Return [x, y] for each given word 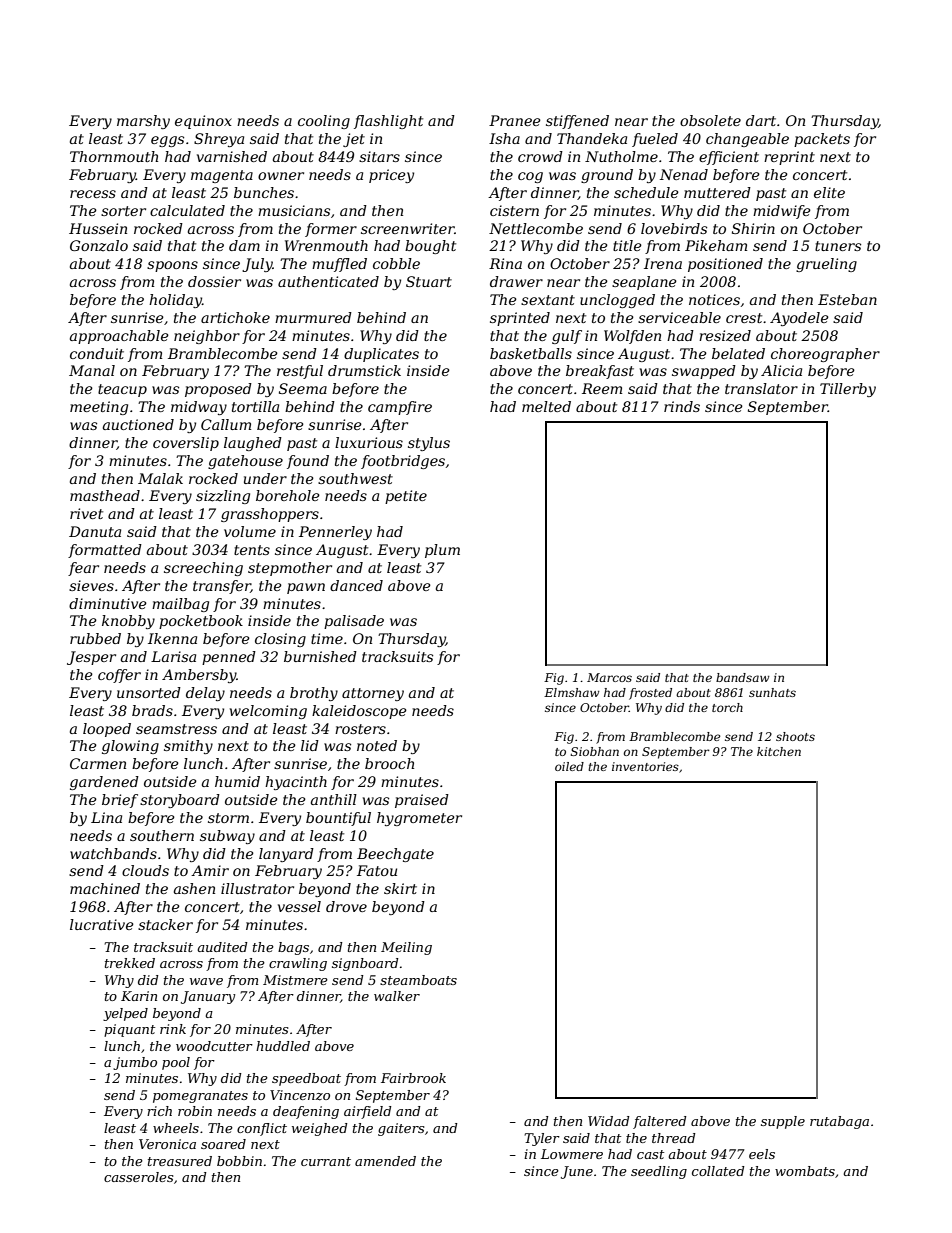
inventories [645, 766]
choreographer [825, 355]
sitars [379, 156]
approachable [119, 337]
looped [107, 730]
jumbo [135, 1063]
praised [422, 801]
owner [281, 176]
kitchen [779, 751]
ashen [194, 888]
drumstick [364, 370]
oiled [569, 766]
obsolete [710, 120]
